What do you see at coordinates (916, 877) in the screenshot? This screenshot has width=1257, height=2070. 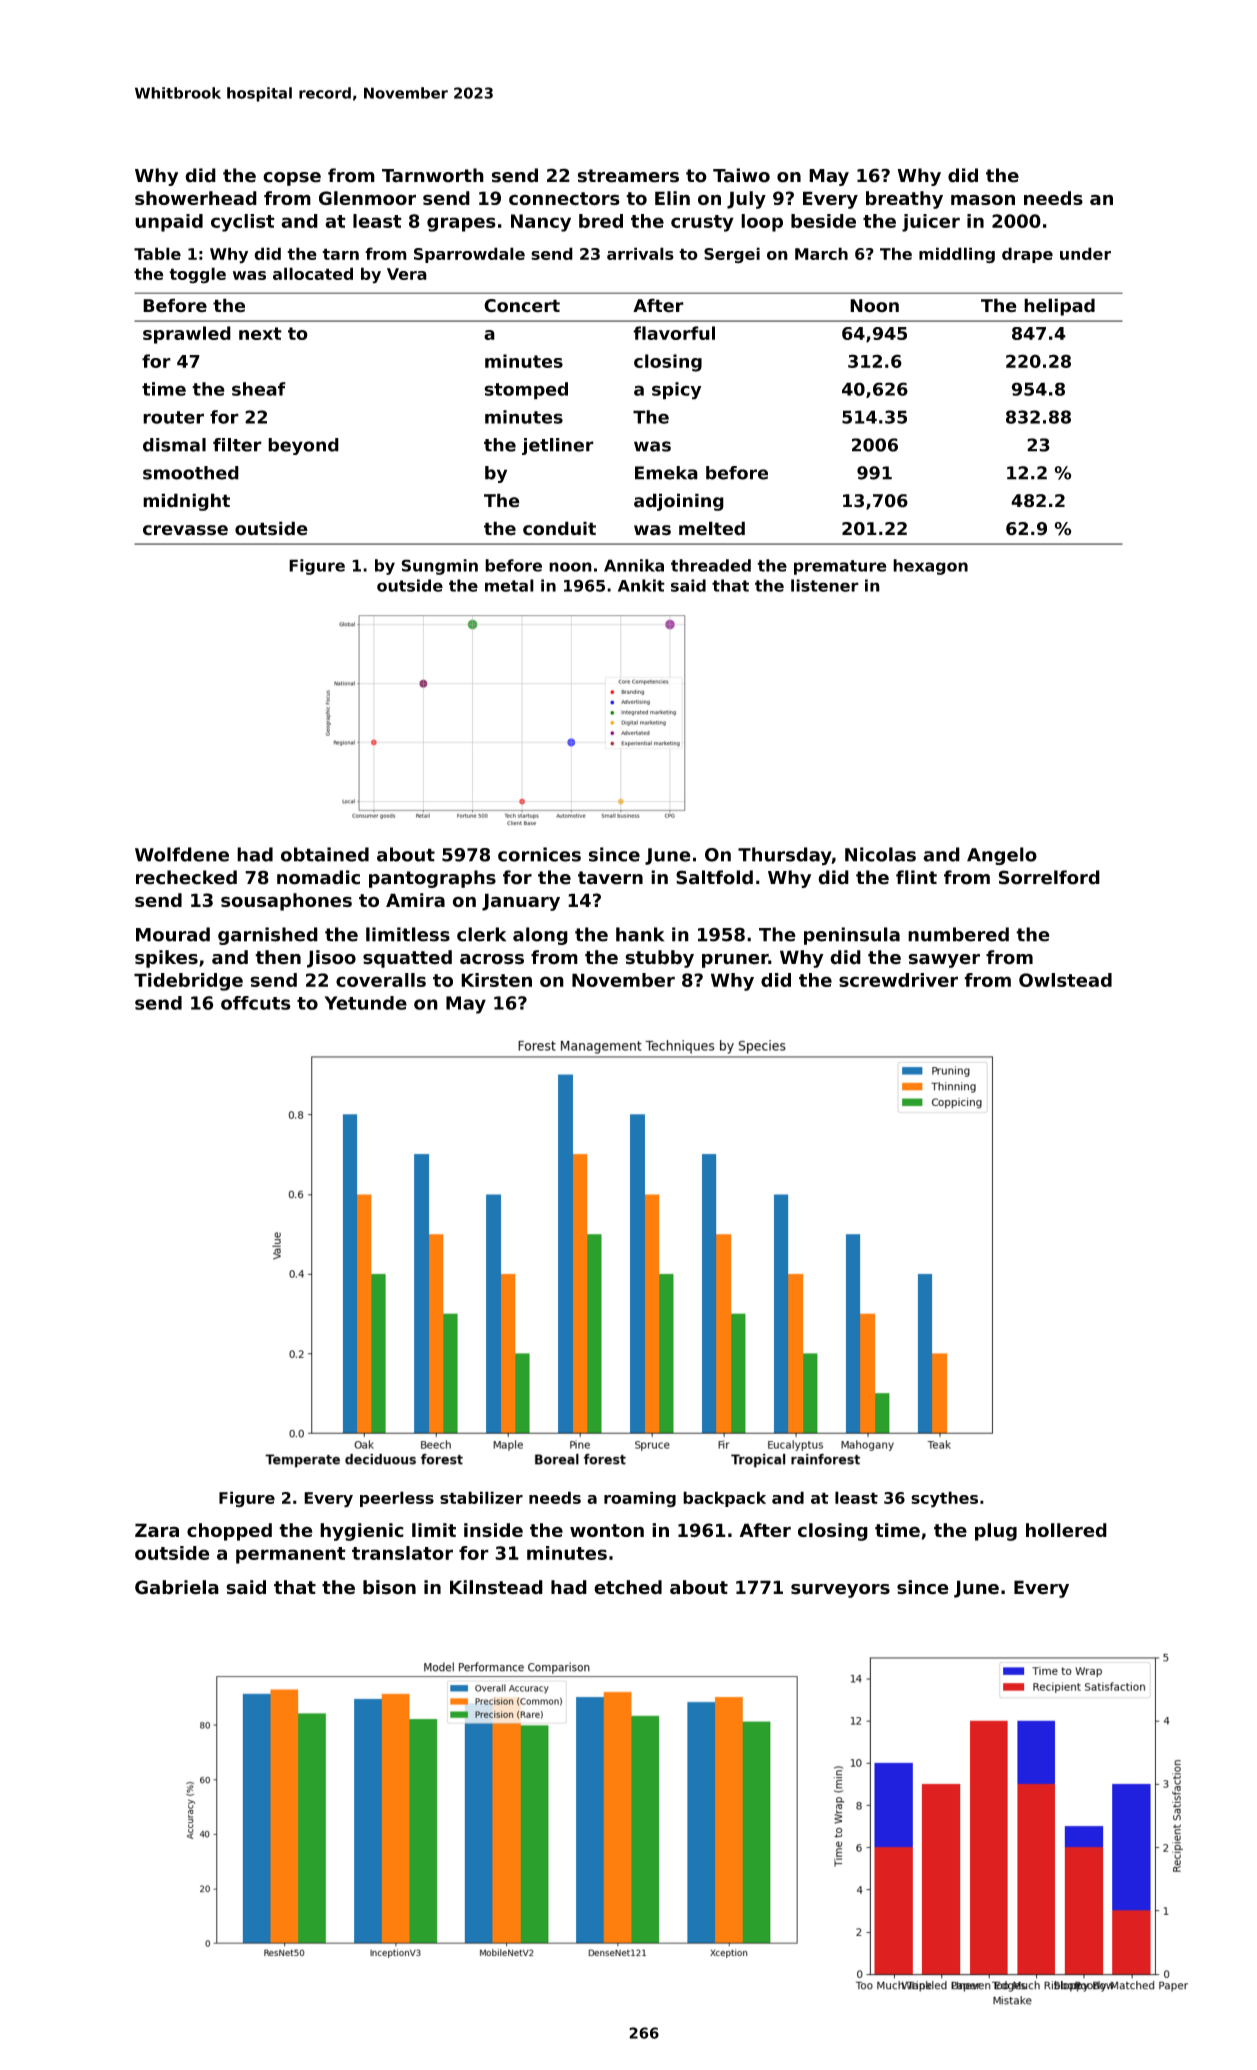 I see `flint` at bounding box center [916, 877].
